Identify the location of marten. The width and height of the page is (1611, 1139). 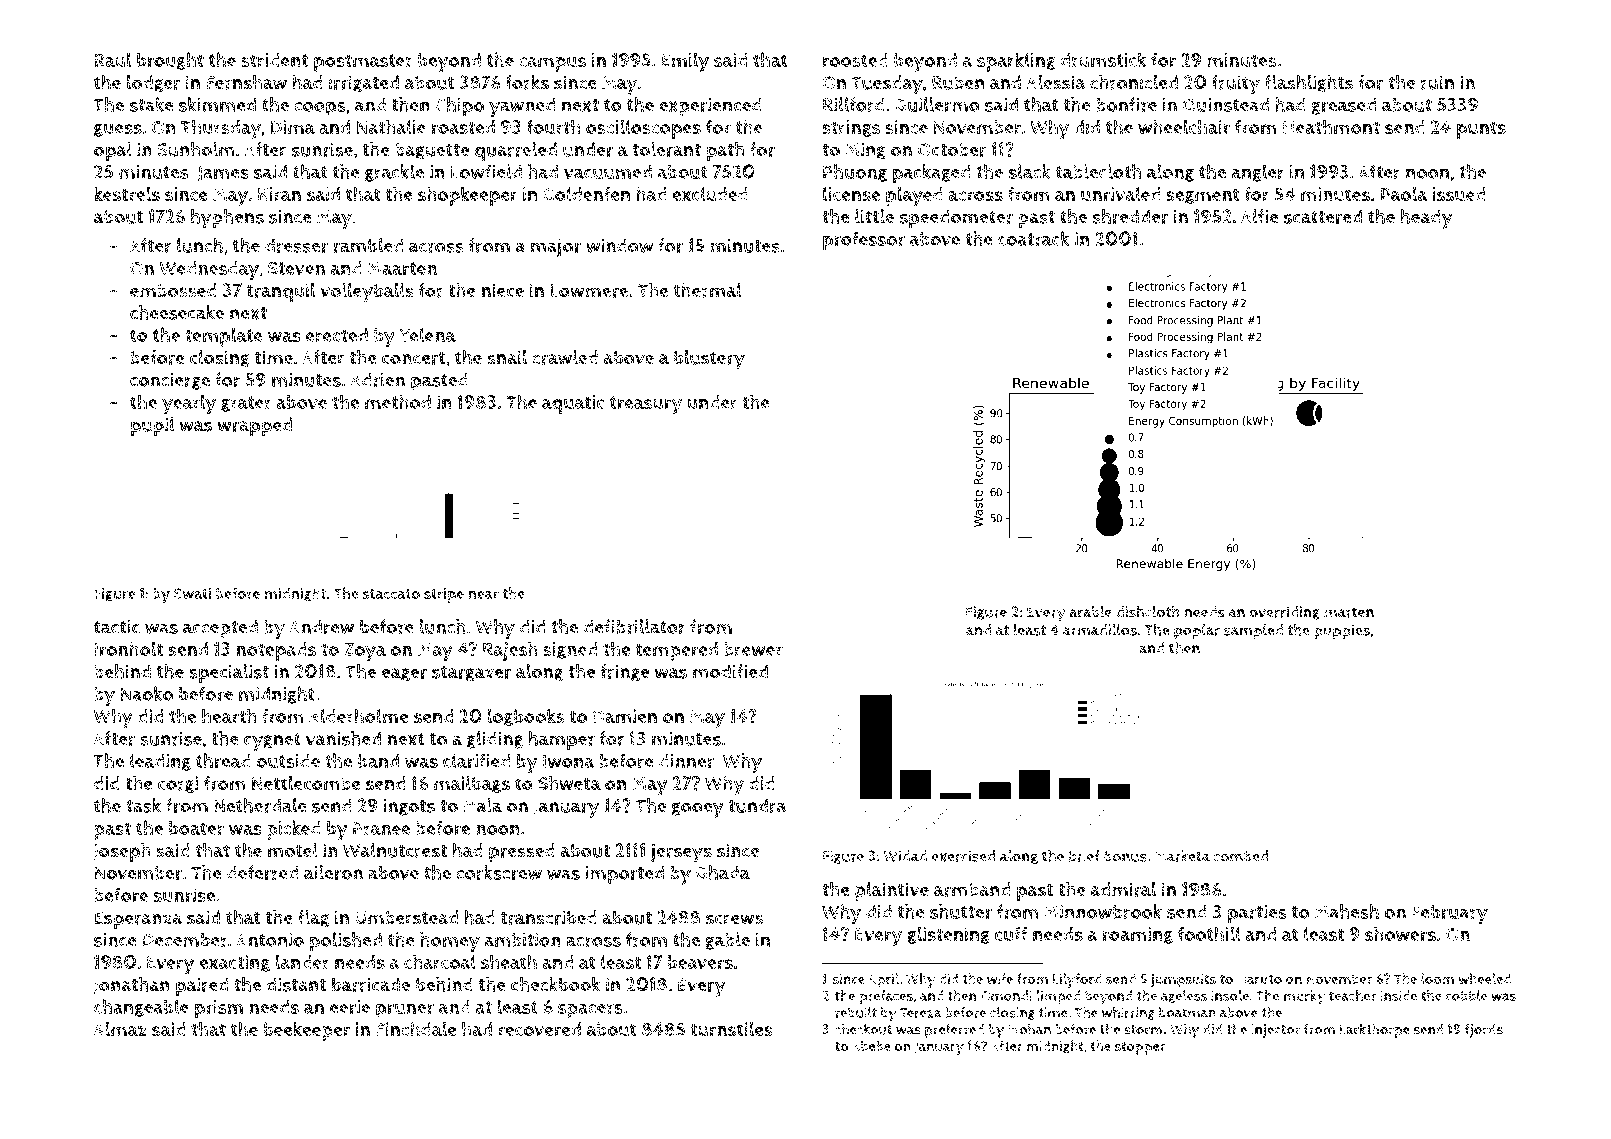
(1349, 612).
